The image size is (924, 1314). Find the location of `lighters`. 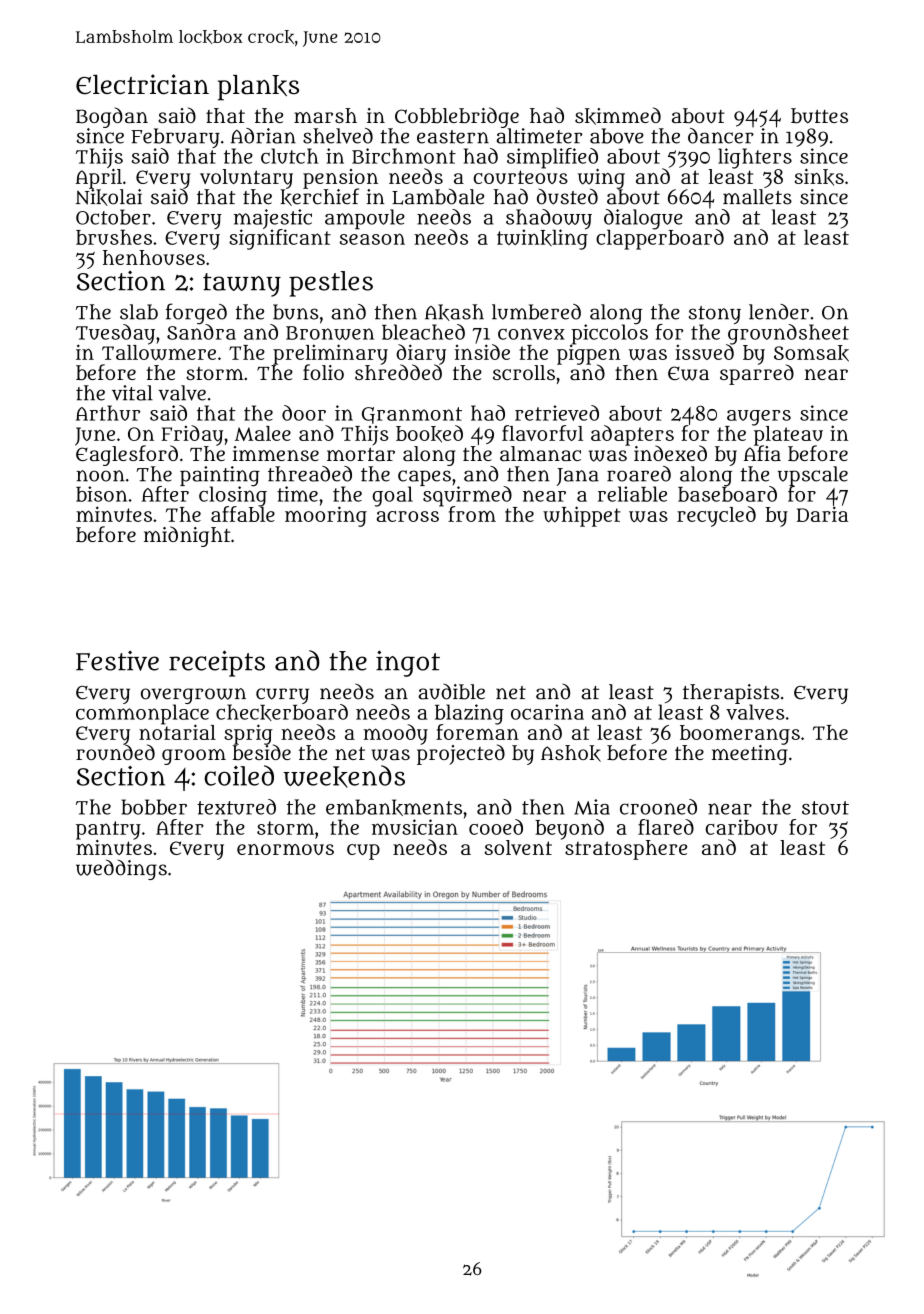

lighters is located at coordinates (755, 158).
